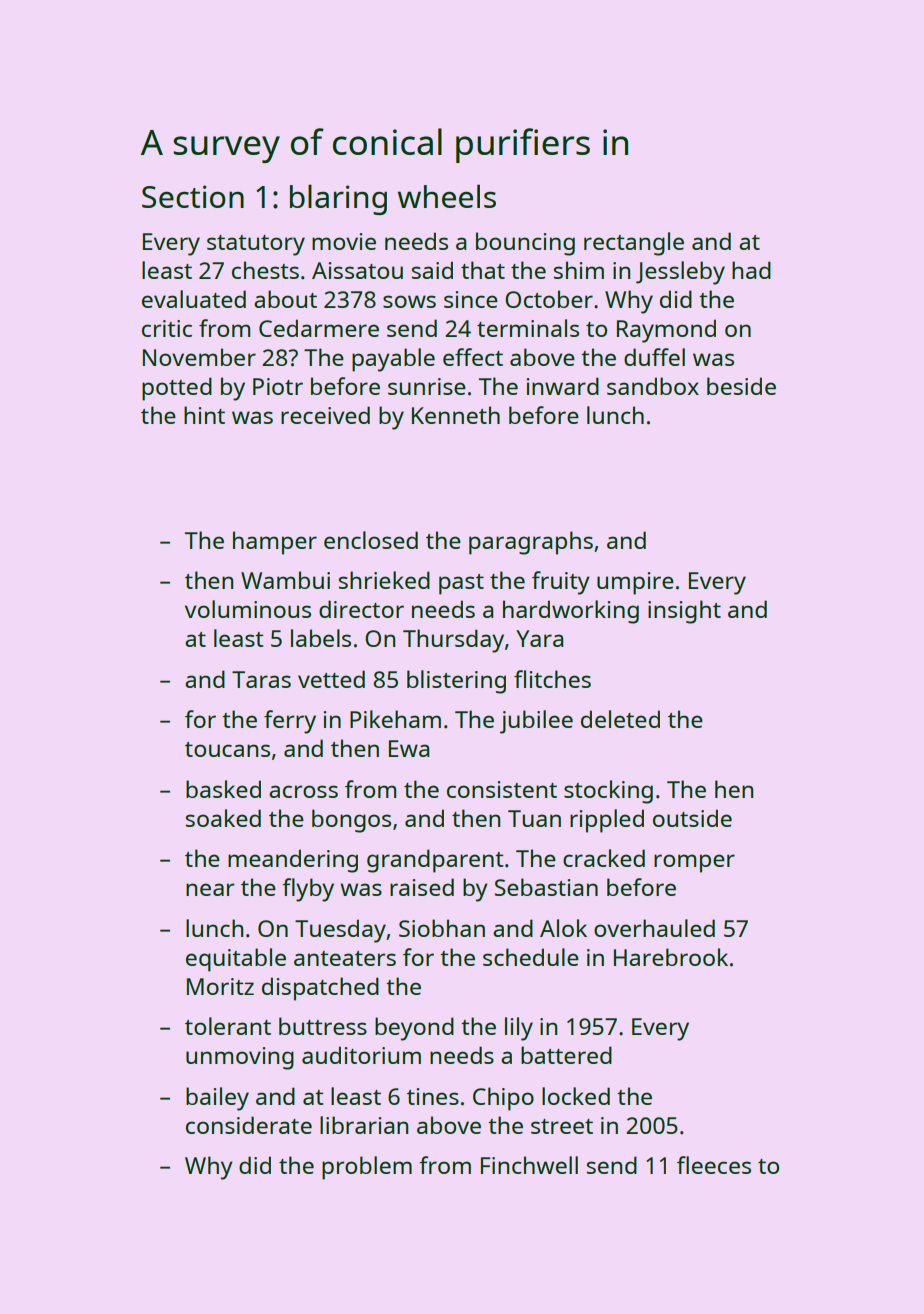  What do you see at coordinates (671, 957) in the image?
I see `Harebrook` at bounding box center [671, 957].
